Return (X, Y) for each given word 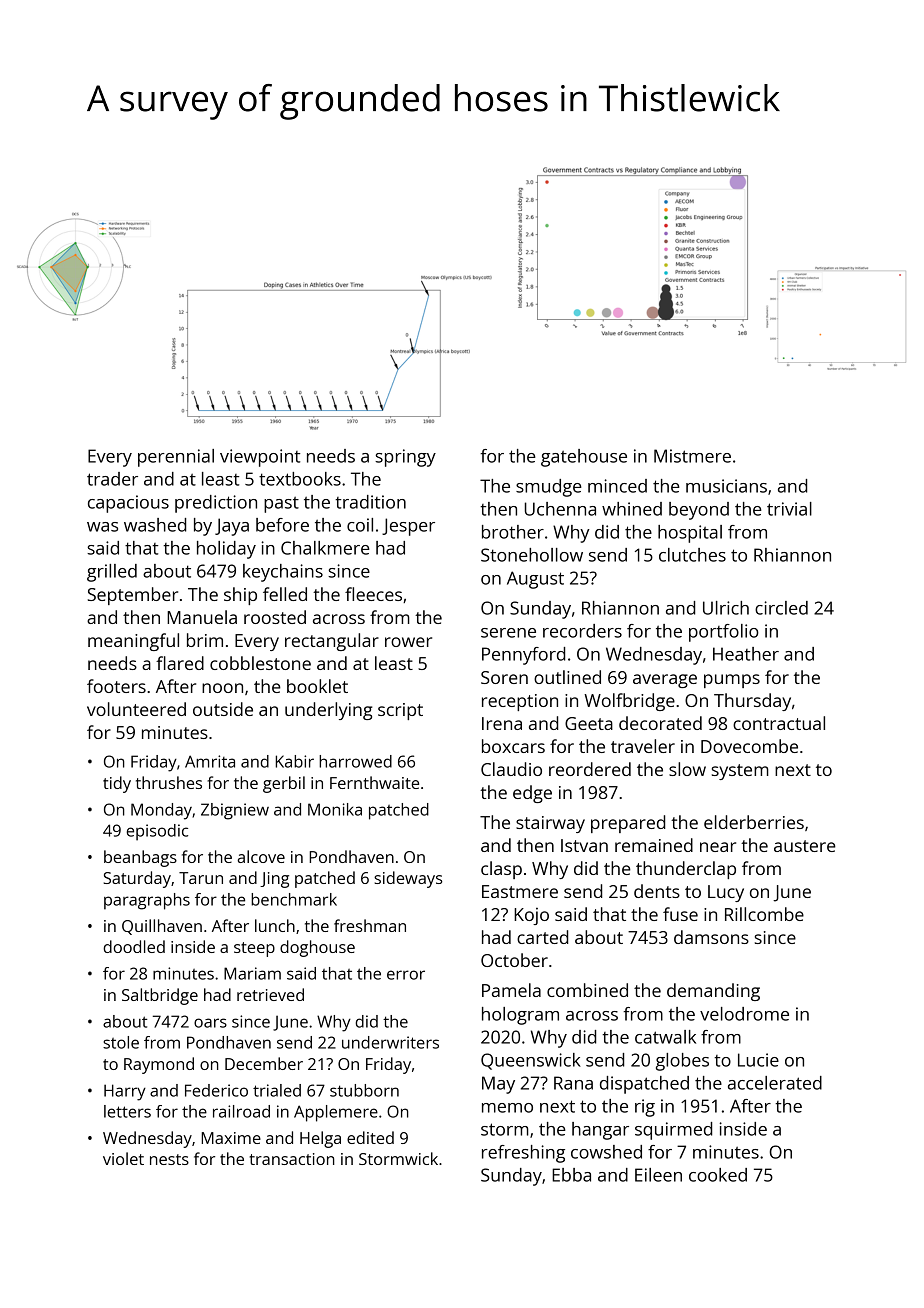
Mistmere (692, 456)
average (665, 681)
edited (370, 1137)
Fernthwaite (374, 782)
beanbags (140, 858)
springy (405, 458)
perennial (176, 458)
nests (169, 1159)
